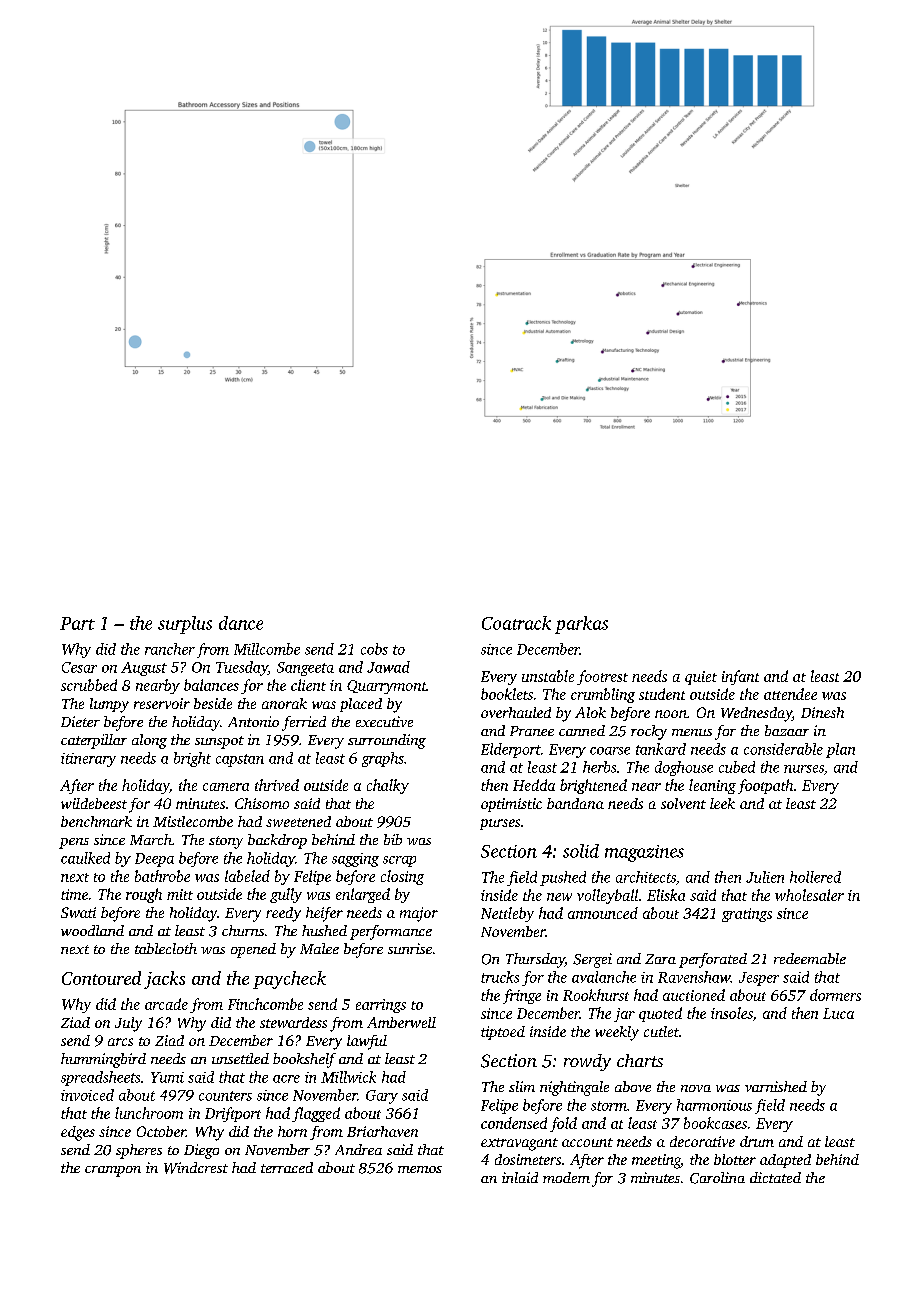 The height and width of the page is (1308, 924). I want to click on dormers, so click(835, 995).
